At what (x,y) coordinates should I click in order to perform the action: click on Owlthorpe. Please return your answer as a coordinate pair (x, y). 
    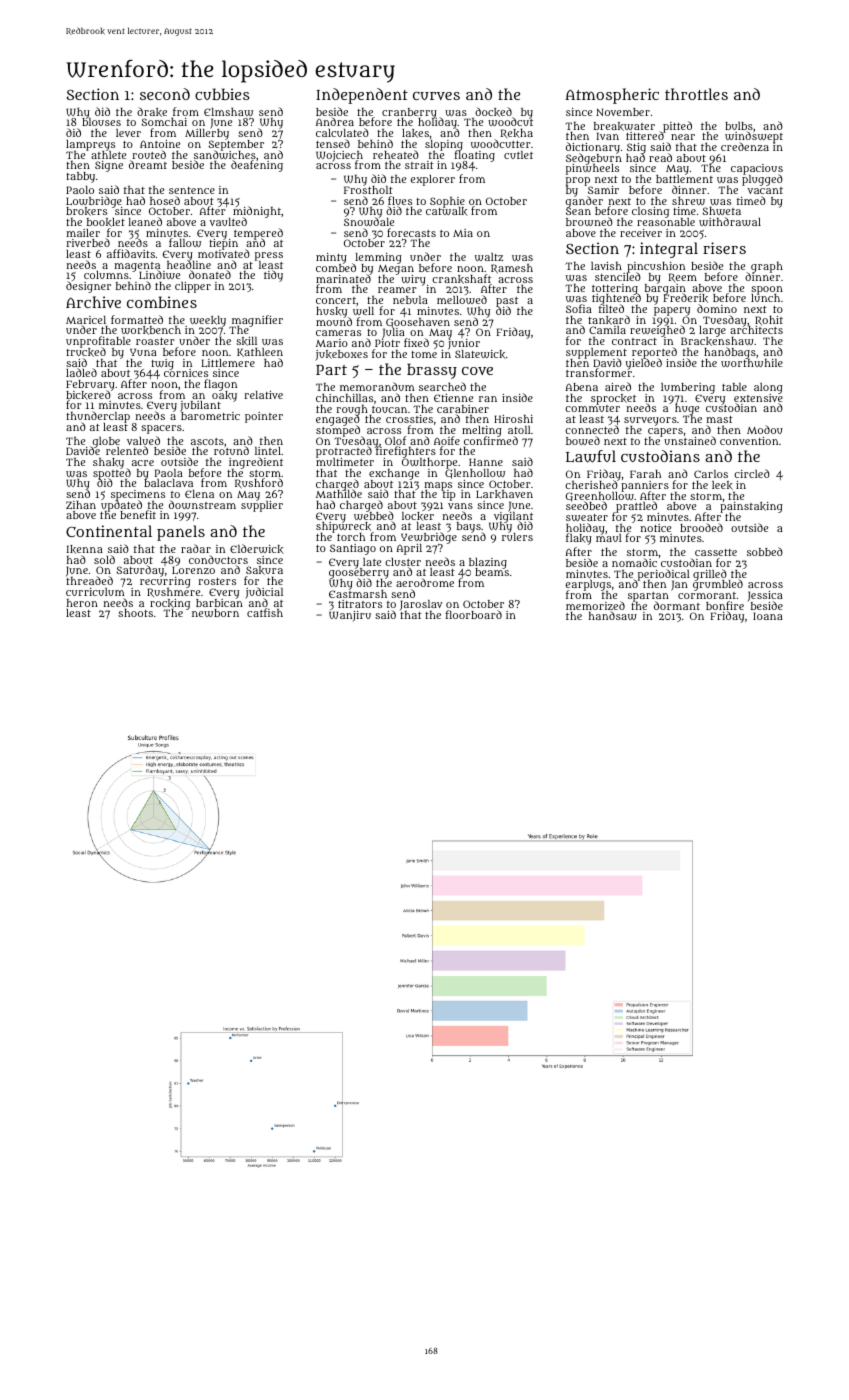
    Looking at the image, I should click on (429, 464).
